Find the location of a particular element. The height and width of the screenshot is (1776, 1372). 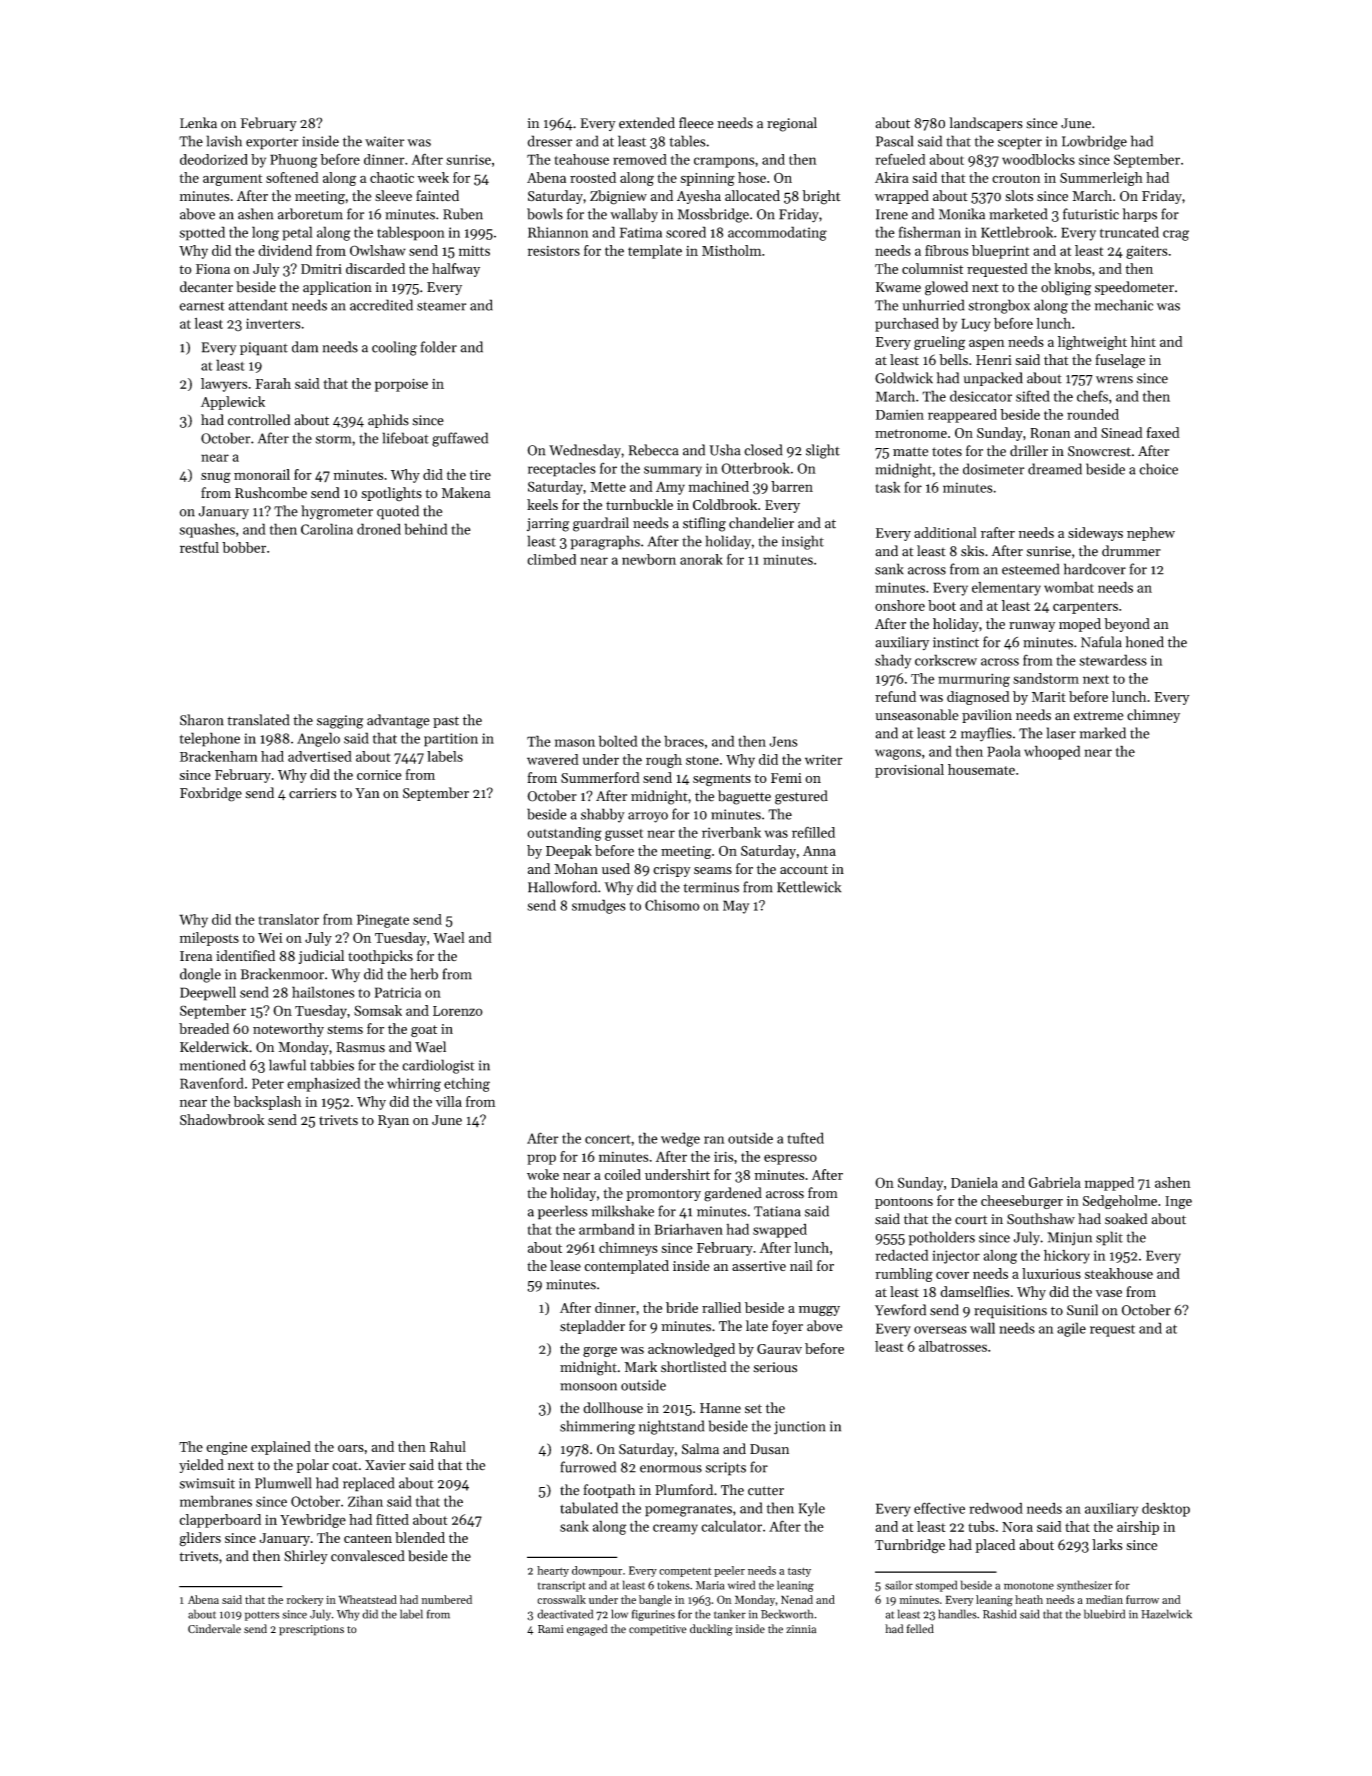

Inge is located at coordinates (1178, 1202).
